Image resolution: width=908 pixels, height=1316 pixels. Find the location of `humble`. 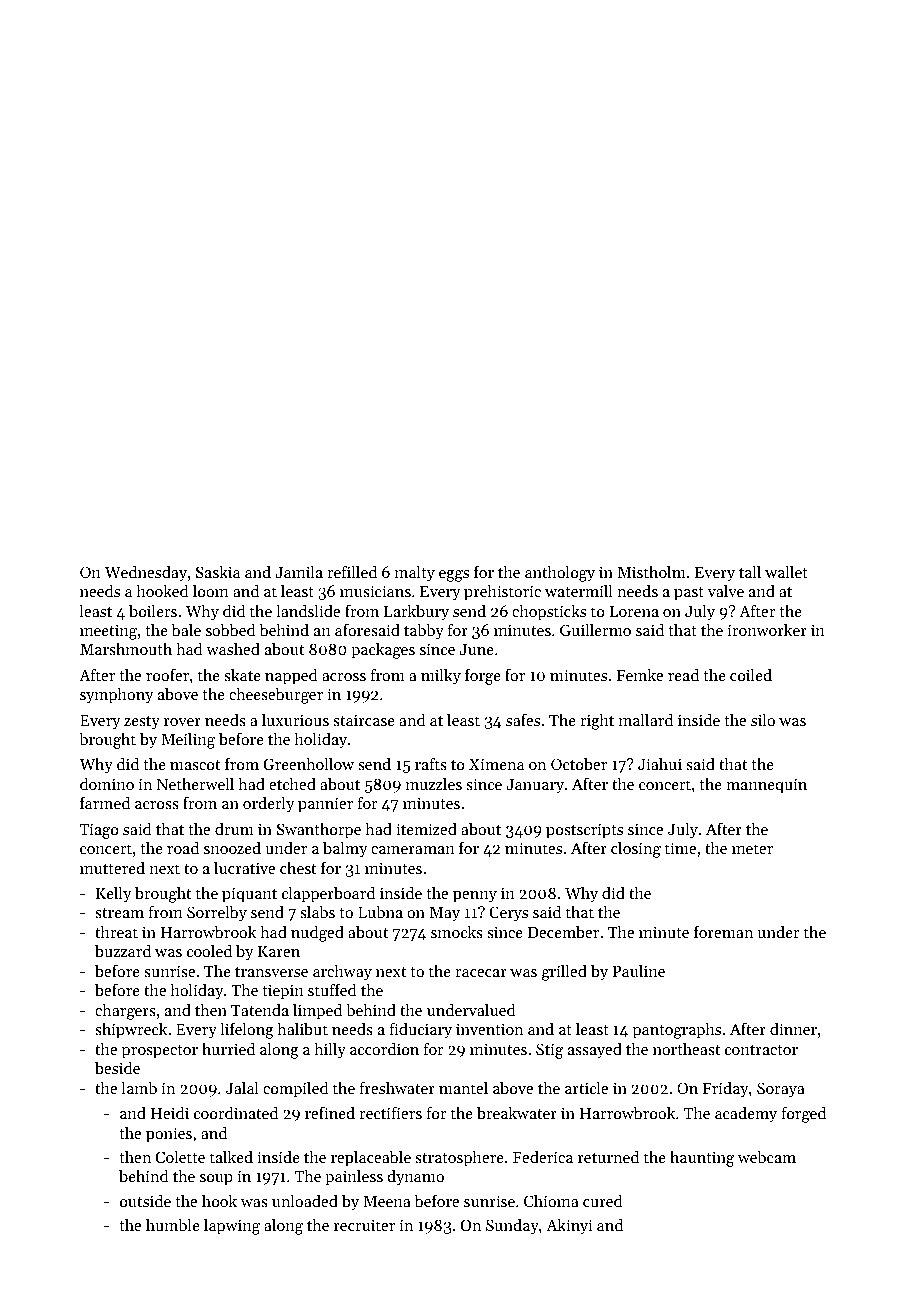

humble is located at coordinates (173, 1225).
